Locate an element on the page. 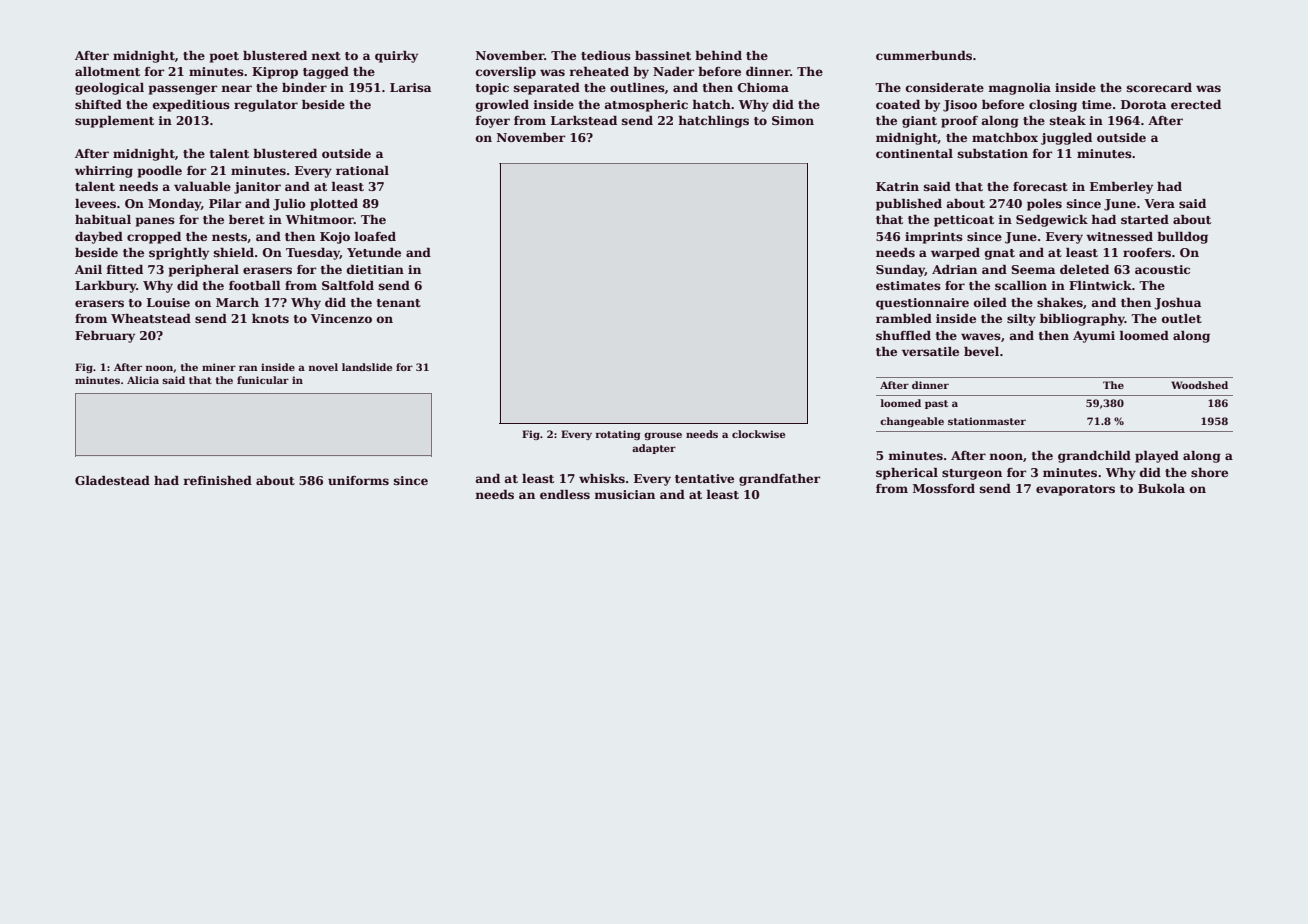  grandchild is located at coordinates (1094, 457).
